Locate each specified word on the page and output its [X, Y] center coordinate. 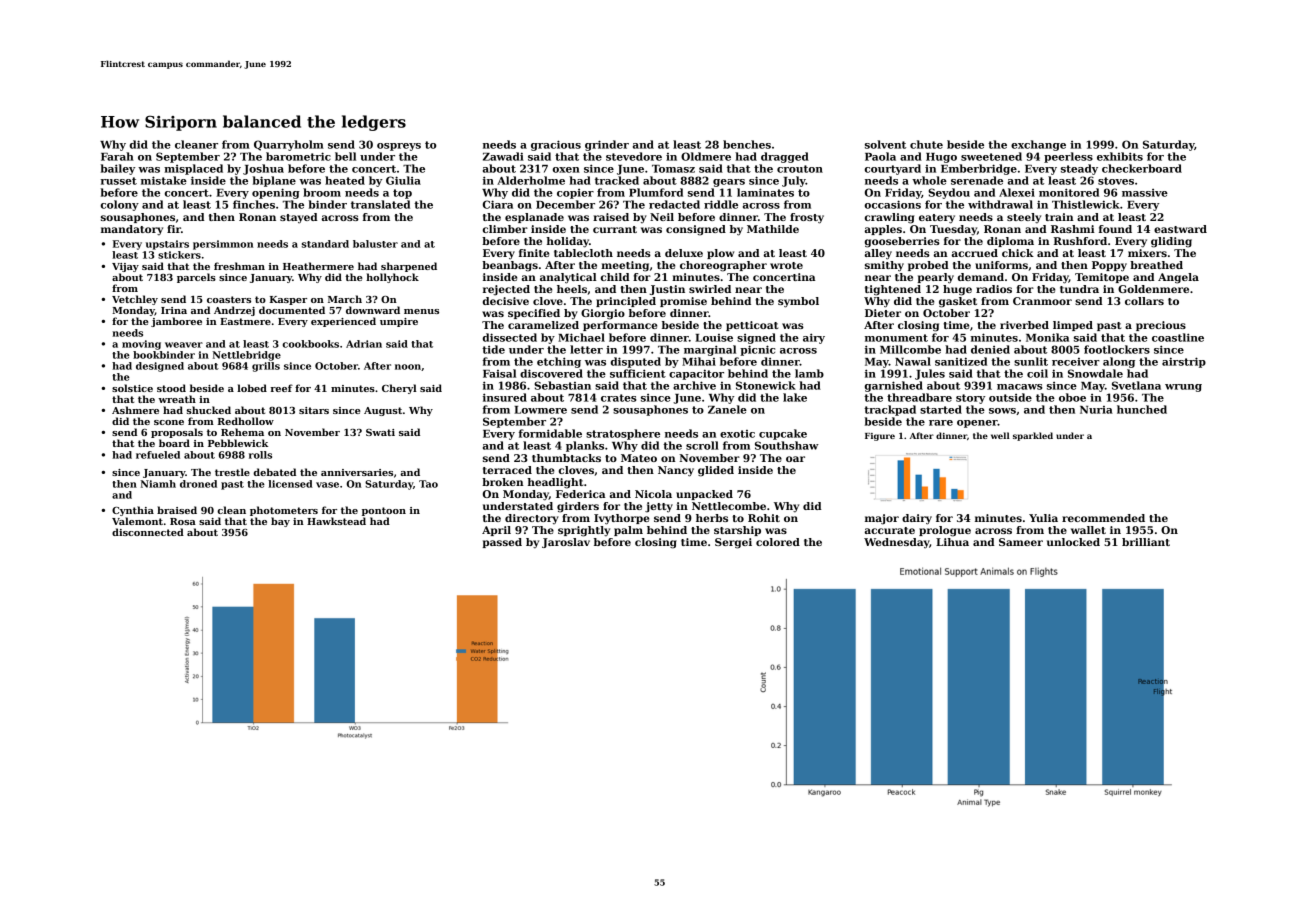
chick [1018, 253]
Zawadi [503, 156]
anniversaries [357, 472]
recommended [1103, 518]
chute [926, 144]
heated [345, 180]
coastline [1178, 337]
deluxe [684, 253]
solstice [132, 388]
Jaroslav [566, 543]
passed [502, 543]
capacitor [696, 374]
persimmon [223, 245]
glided [716, 471]
